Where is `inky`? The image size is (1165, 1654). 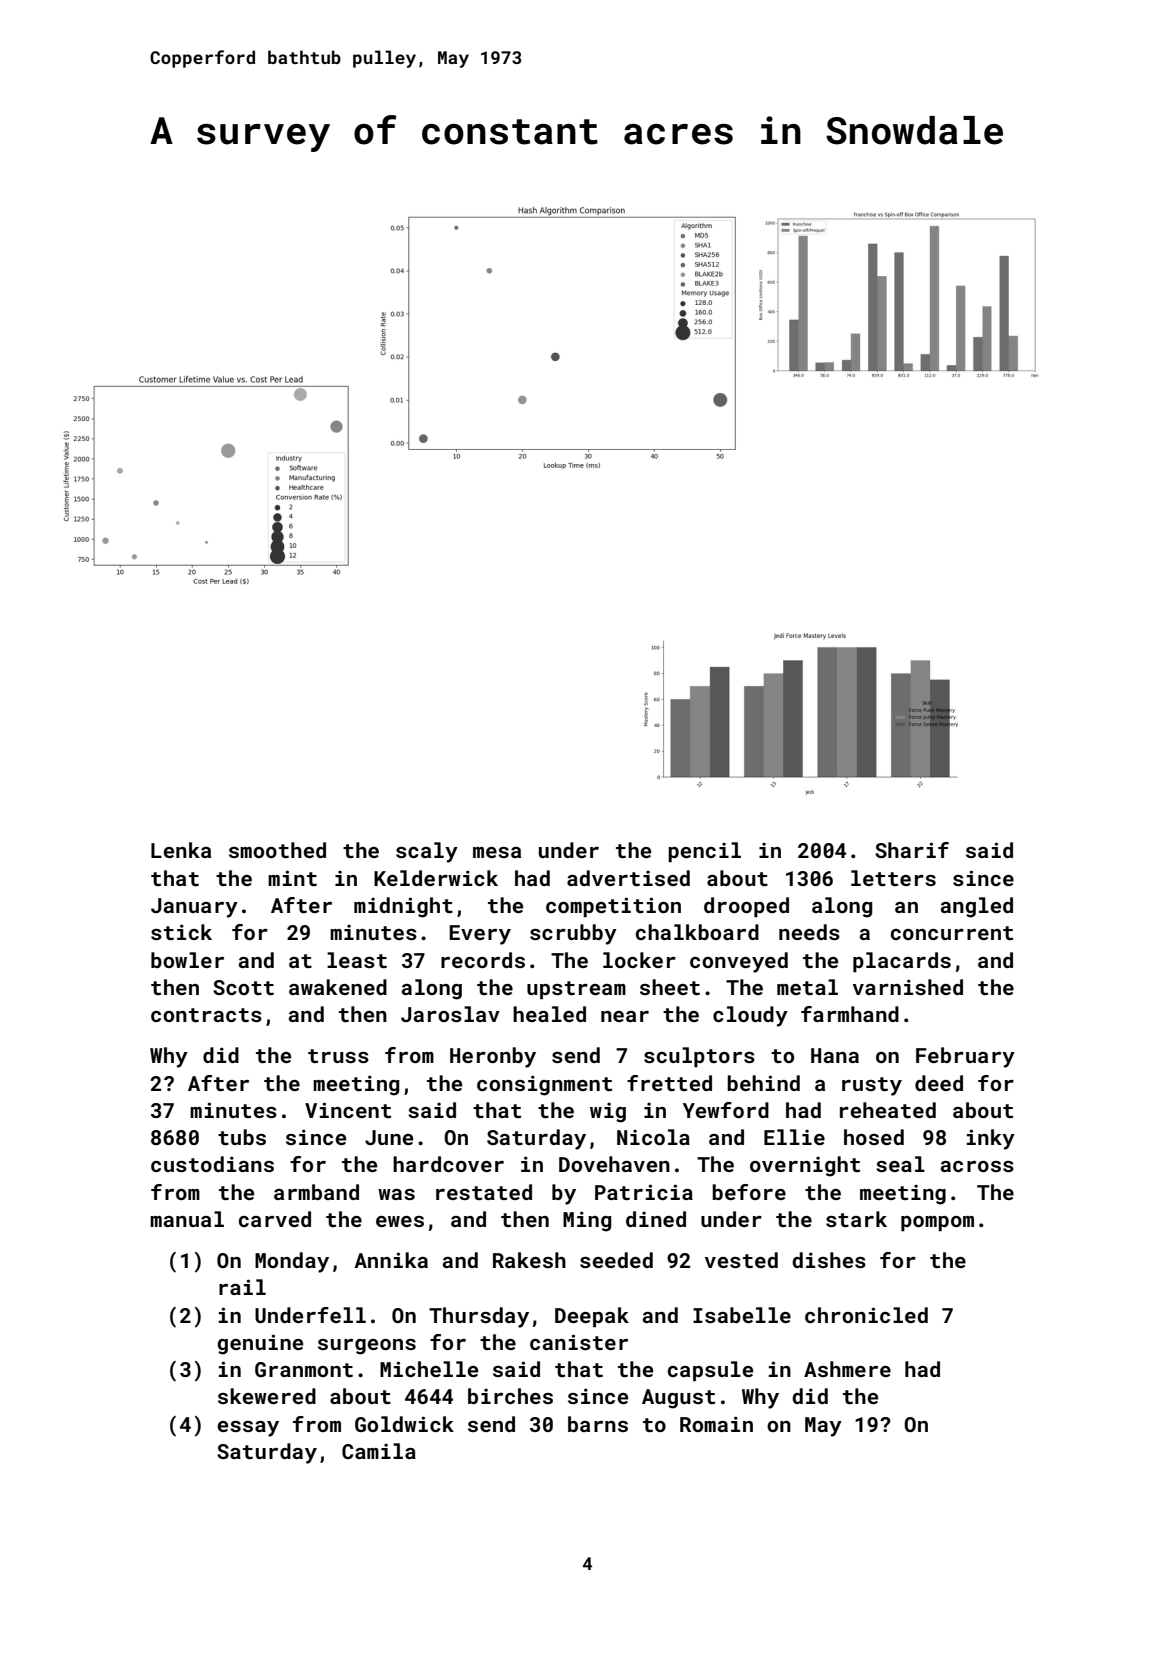 inky is located at coordinates (991, 1139).
